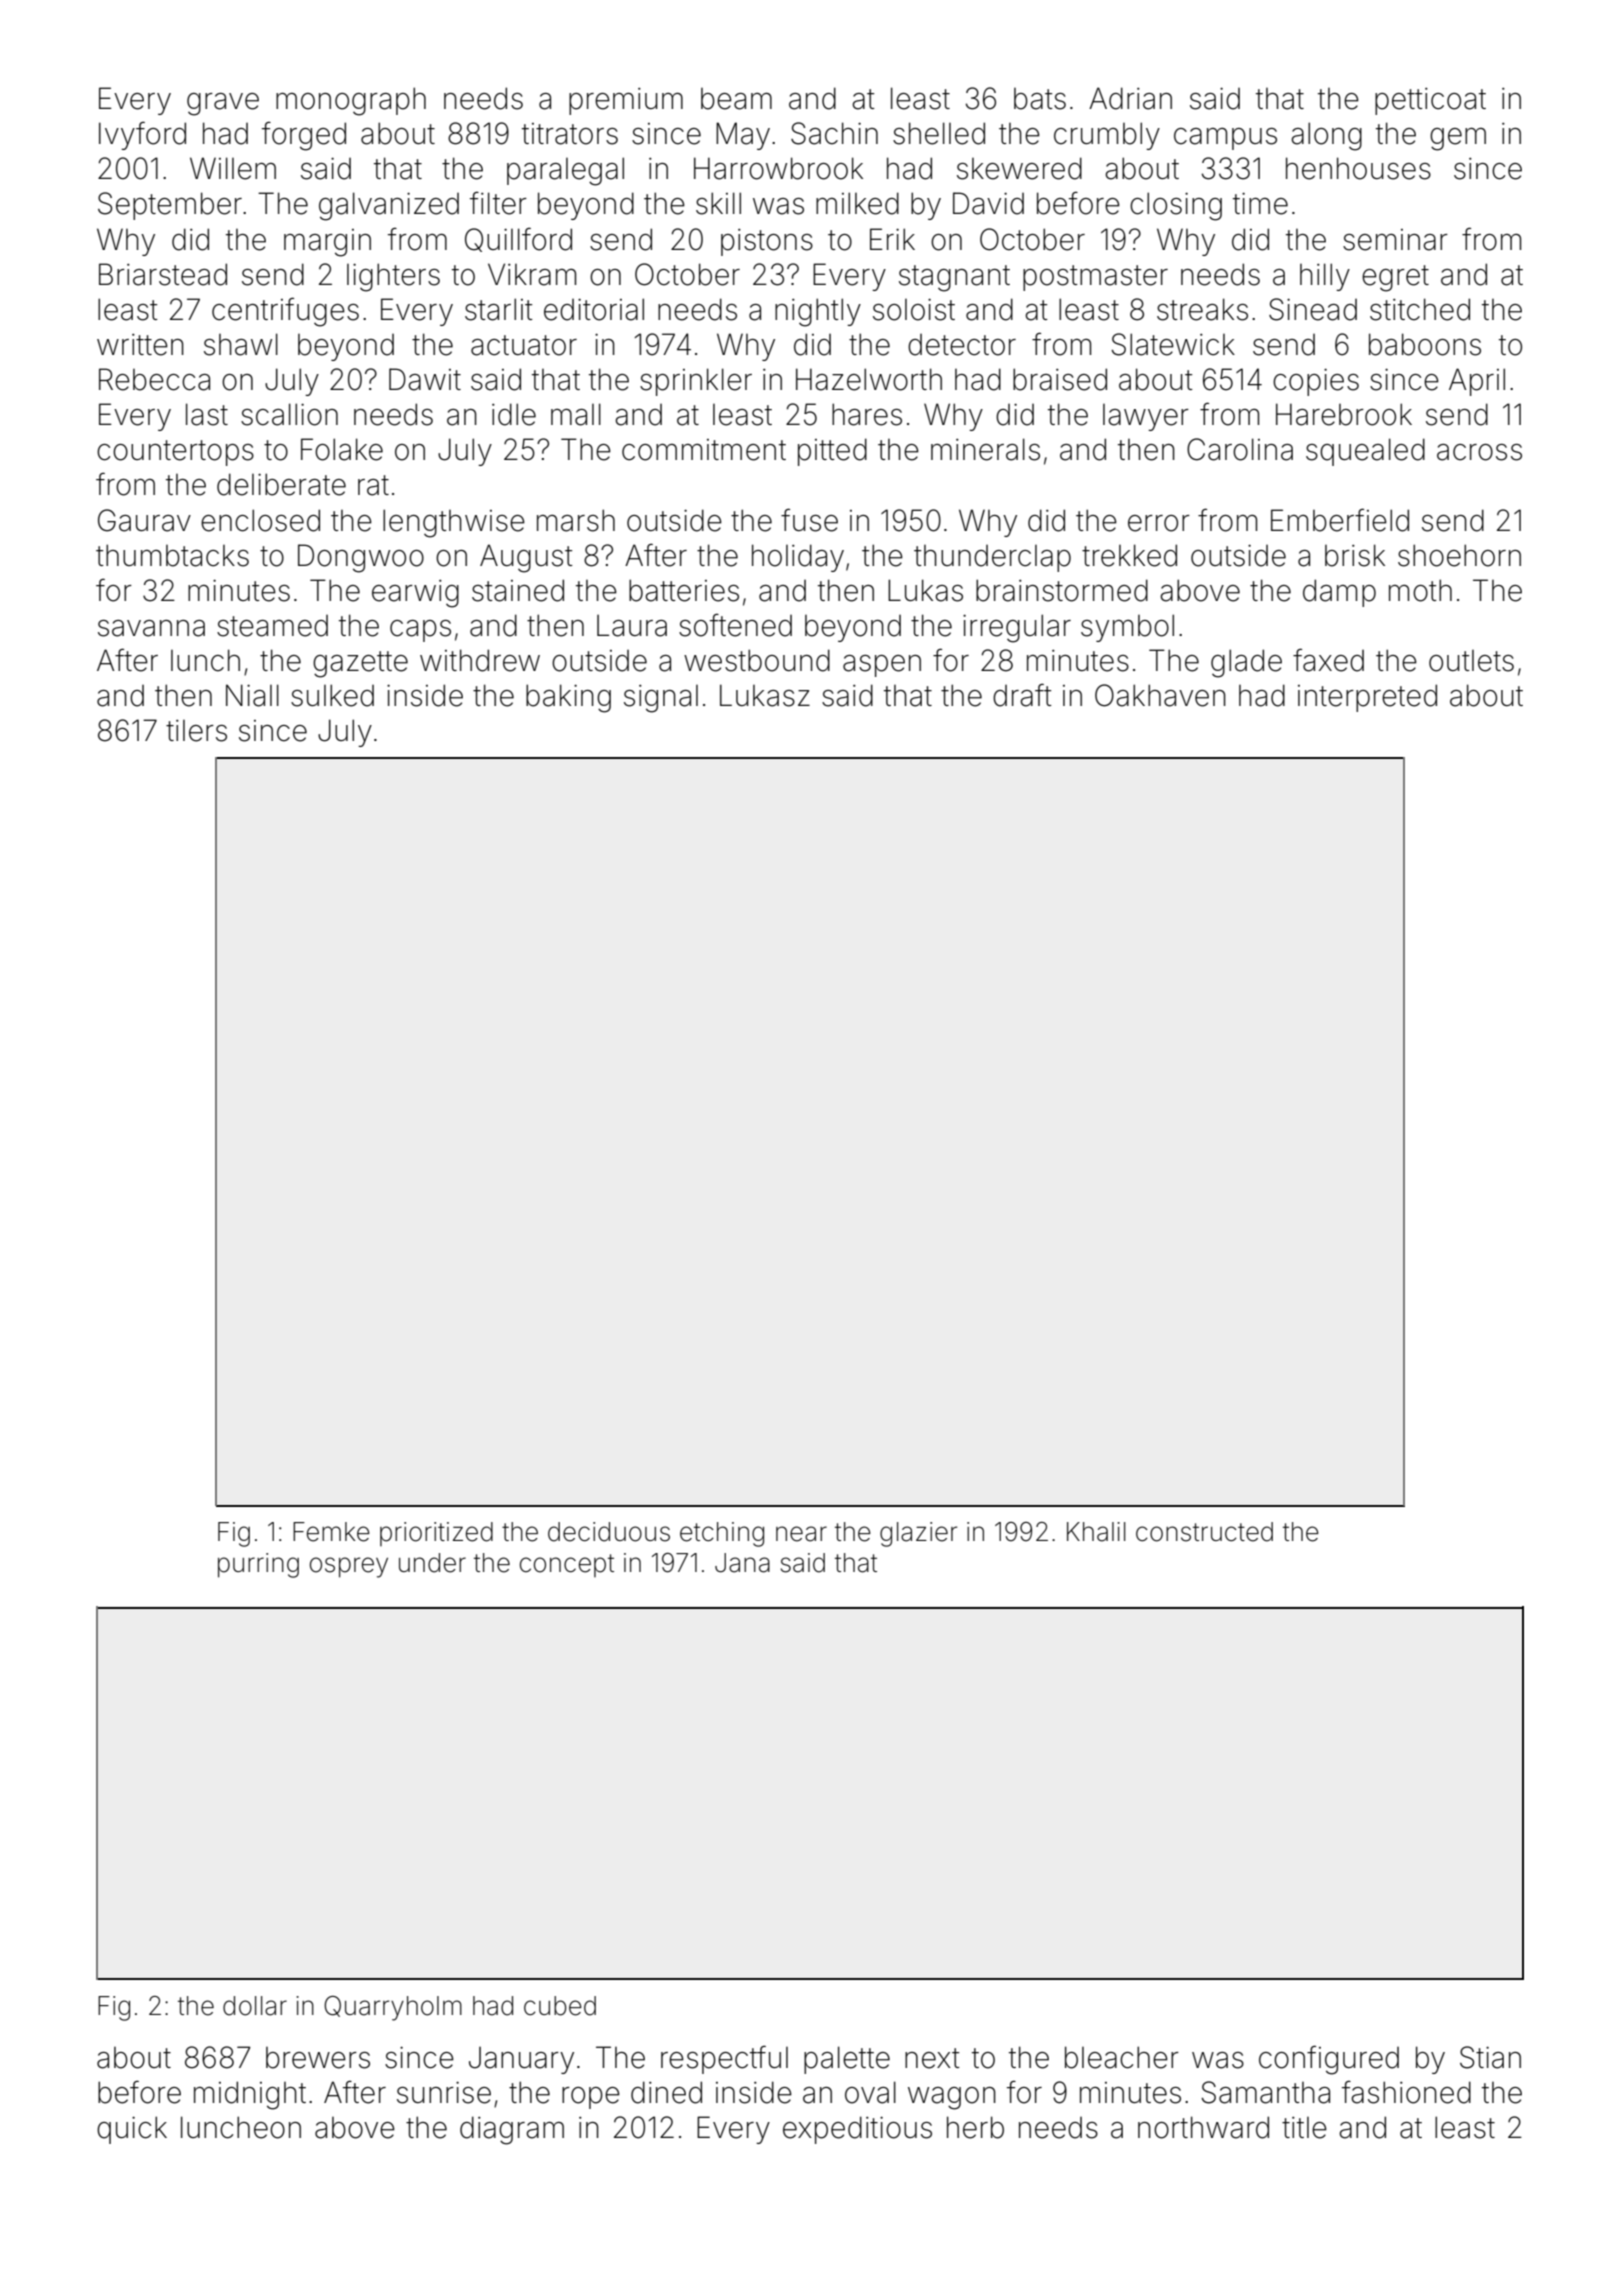  I want to click on April, so click(1477, 382).
